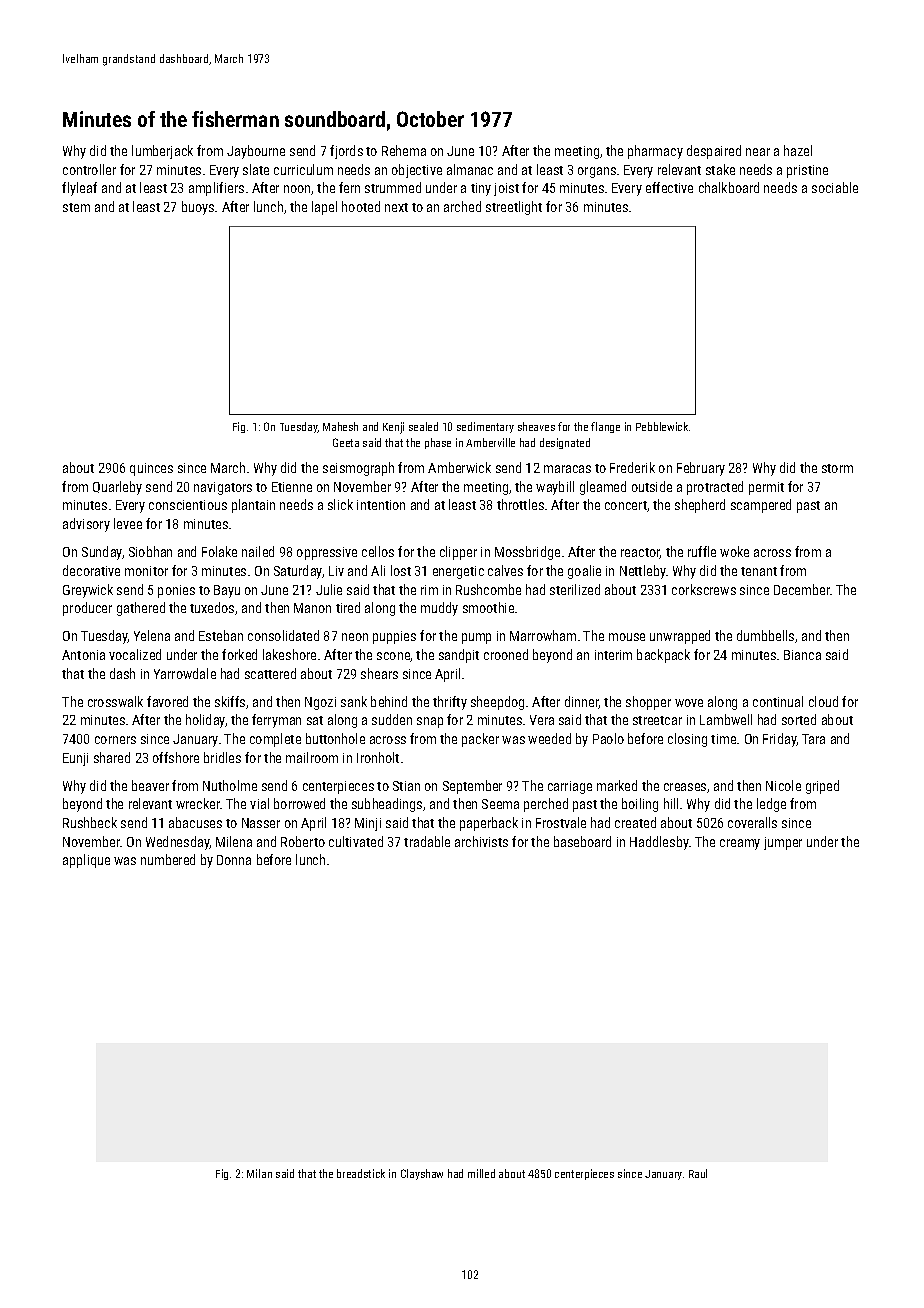 Image resolution: width=924 pixels, height=1308 pixels. I want to click on joist, so click(506, 189).
